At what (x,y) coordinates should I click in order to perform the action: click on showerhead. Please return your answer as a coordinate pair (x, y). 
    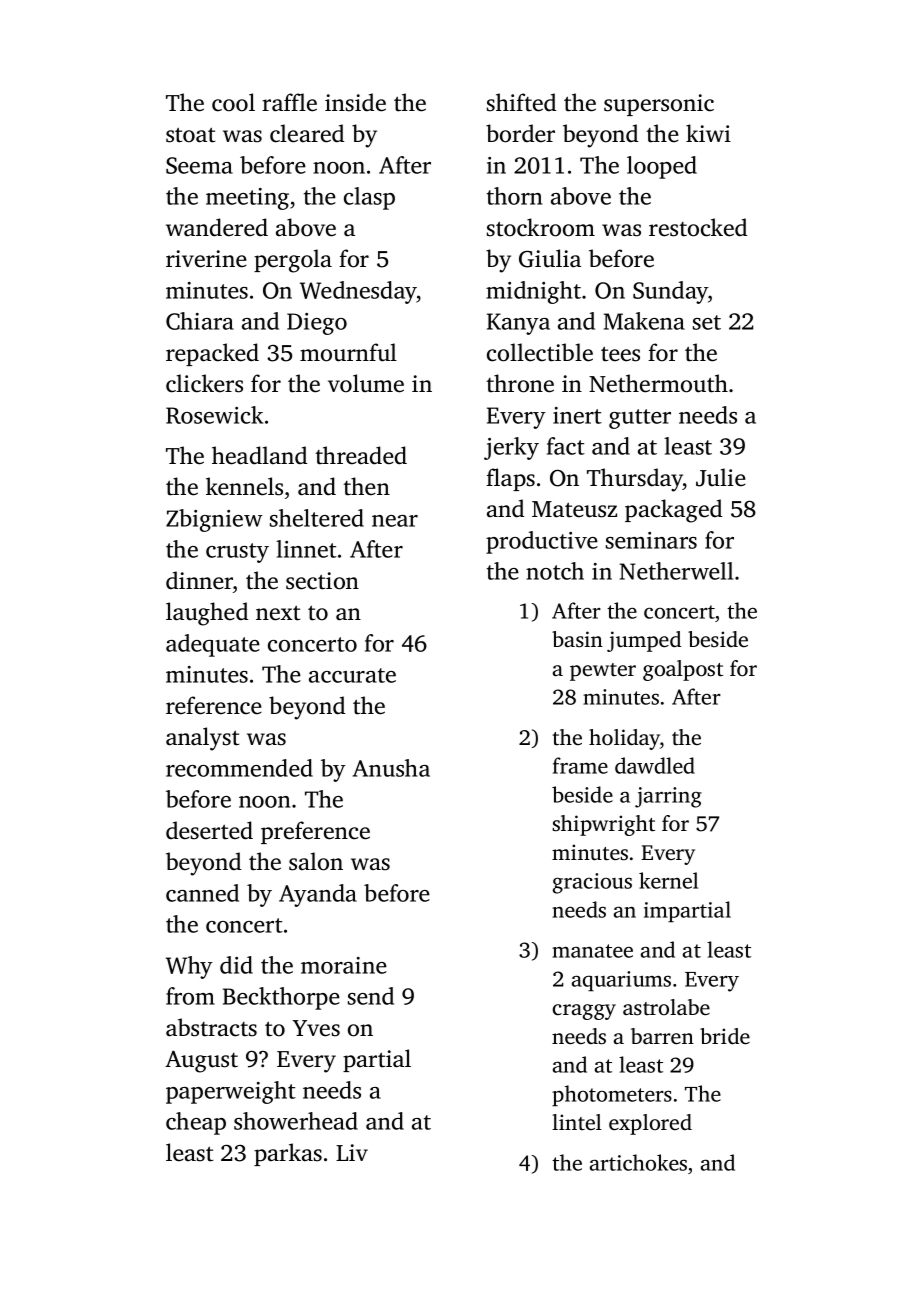
    Looking at the image, I should click on (296, 1121).
